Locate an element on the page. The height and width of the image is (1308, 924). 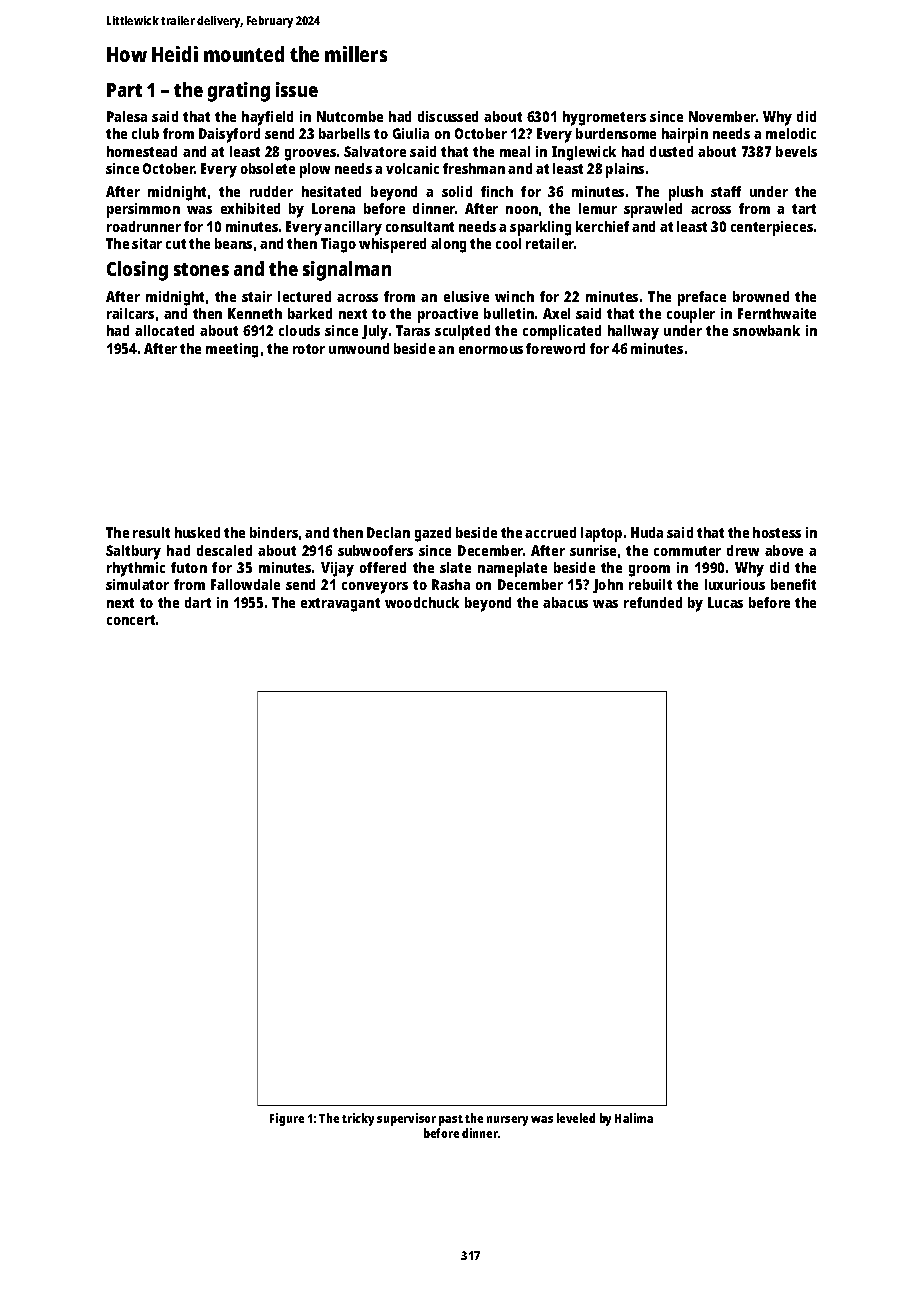
abacus is located at coordinates (565, 602).
